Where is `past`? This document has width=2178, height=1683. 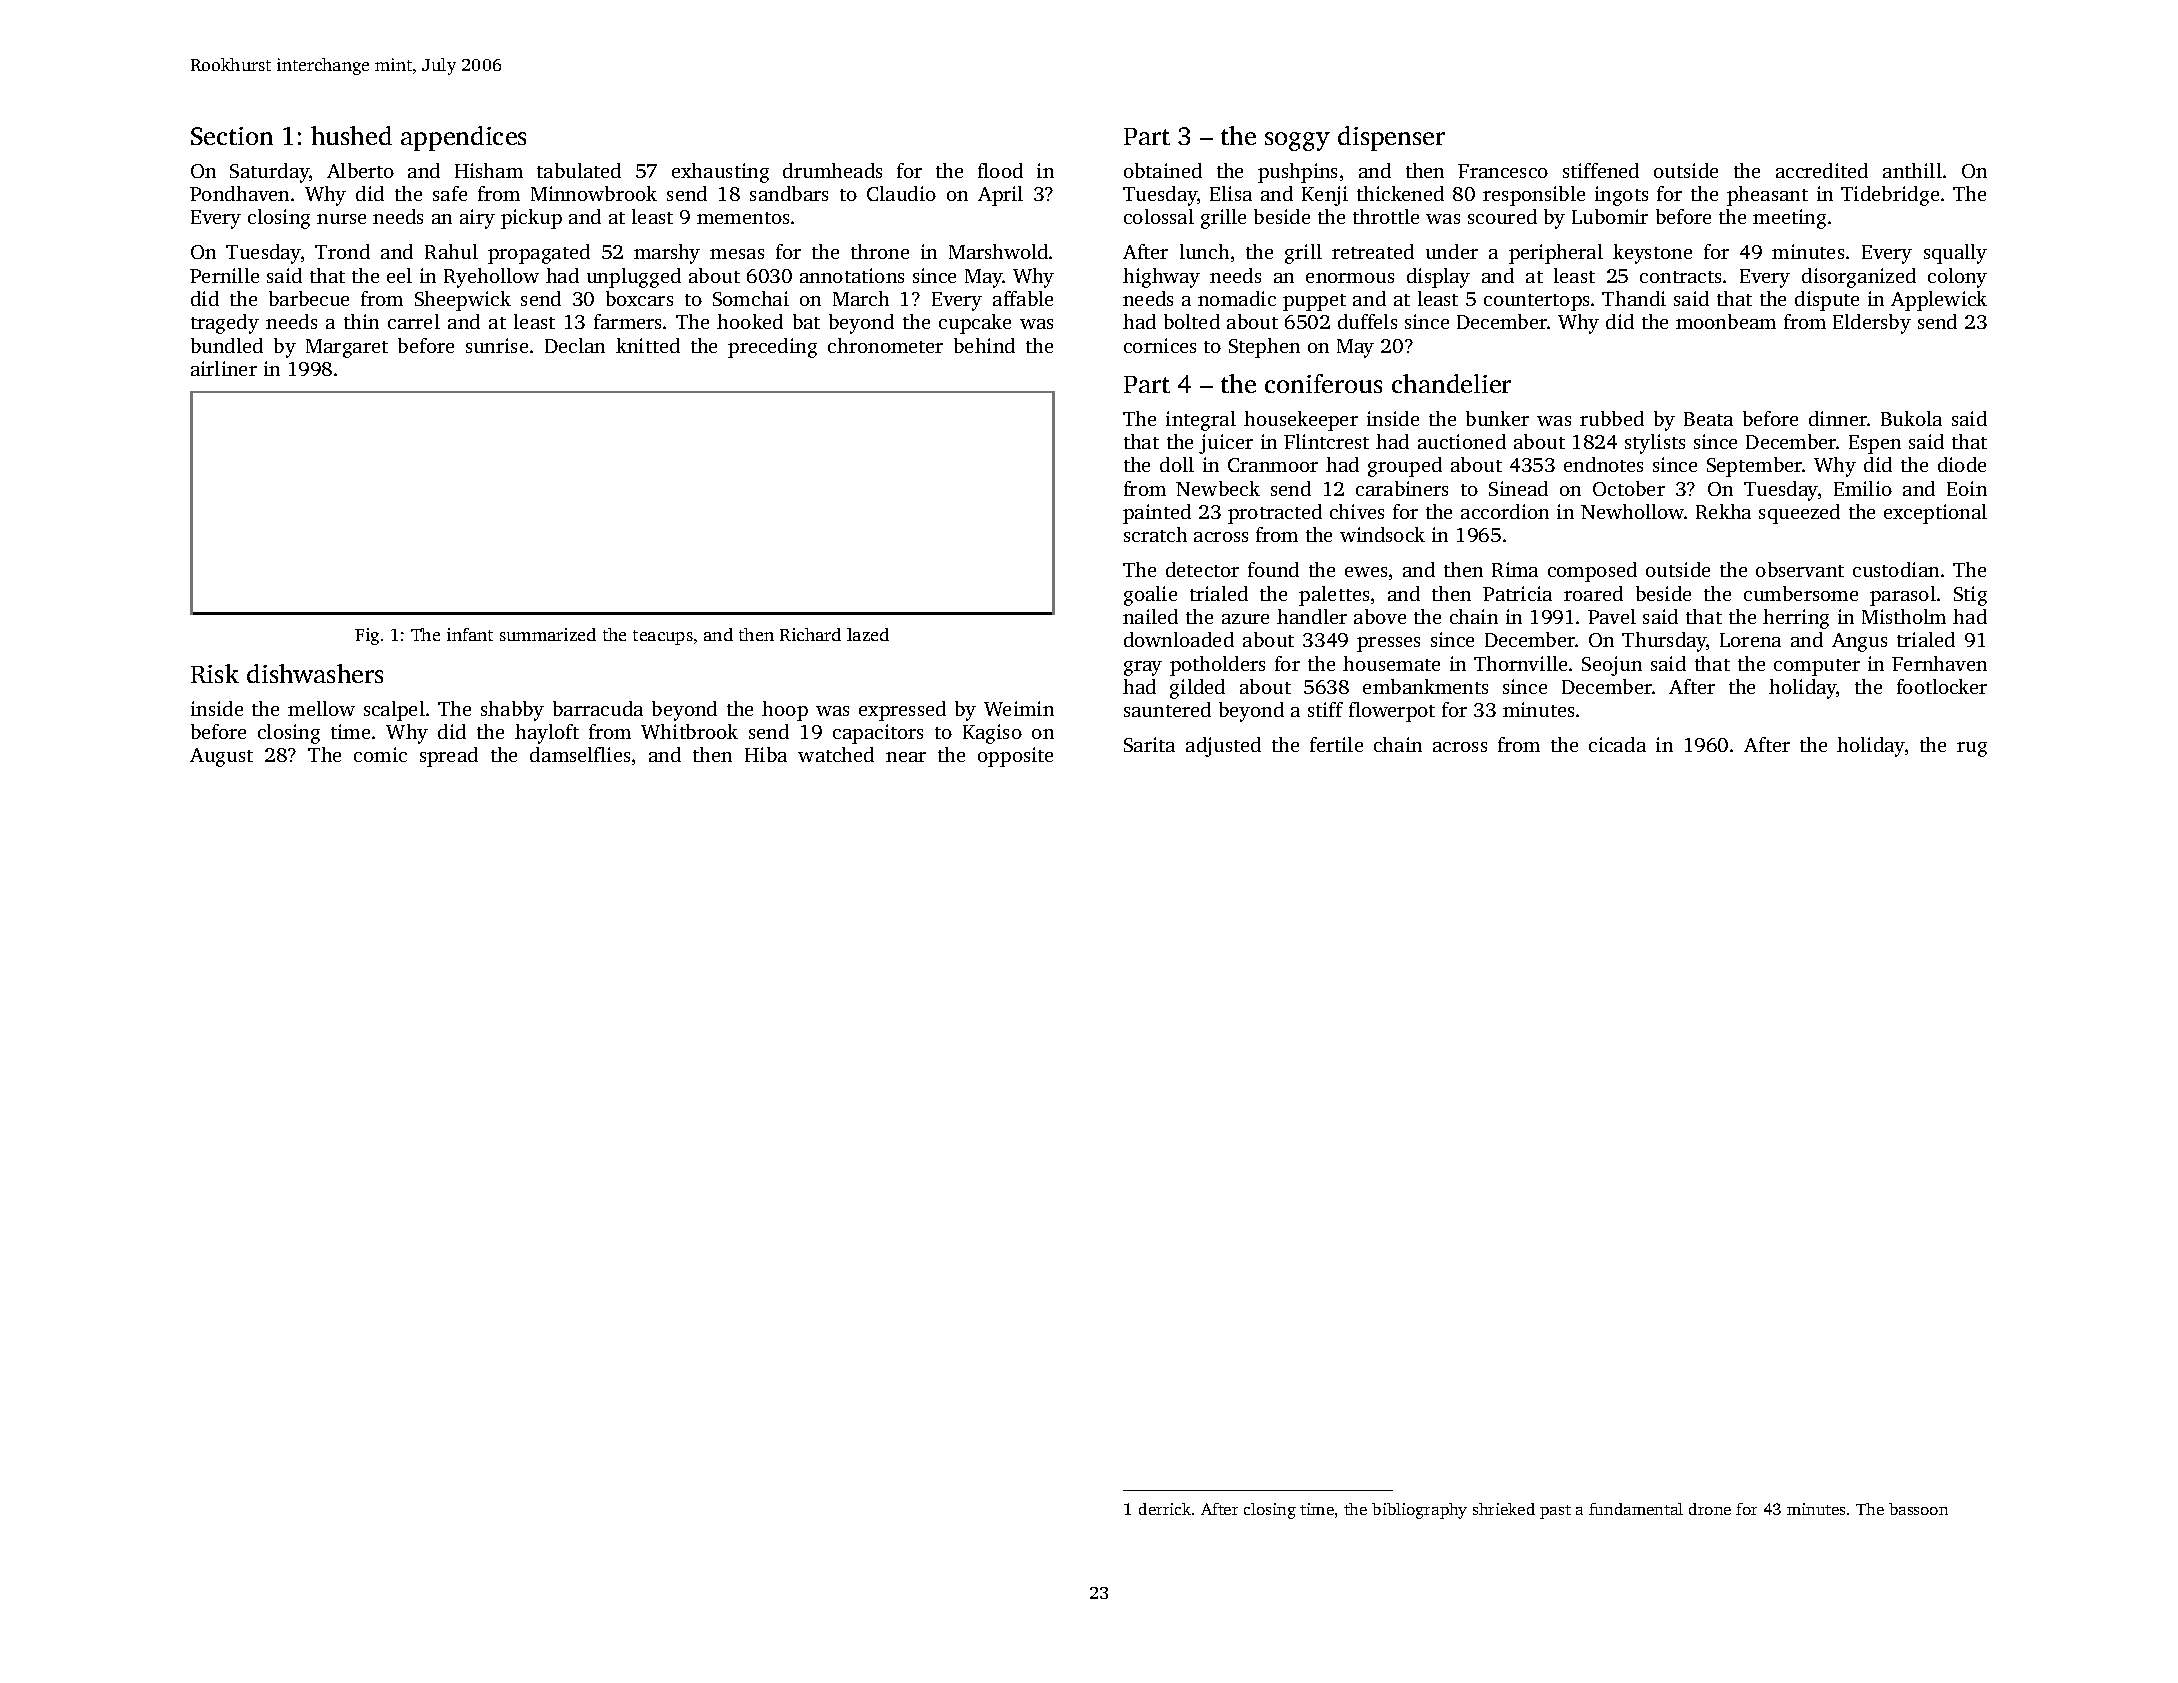 past is located at coordinates (1555, 1512).
